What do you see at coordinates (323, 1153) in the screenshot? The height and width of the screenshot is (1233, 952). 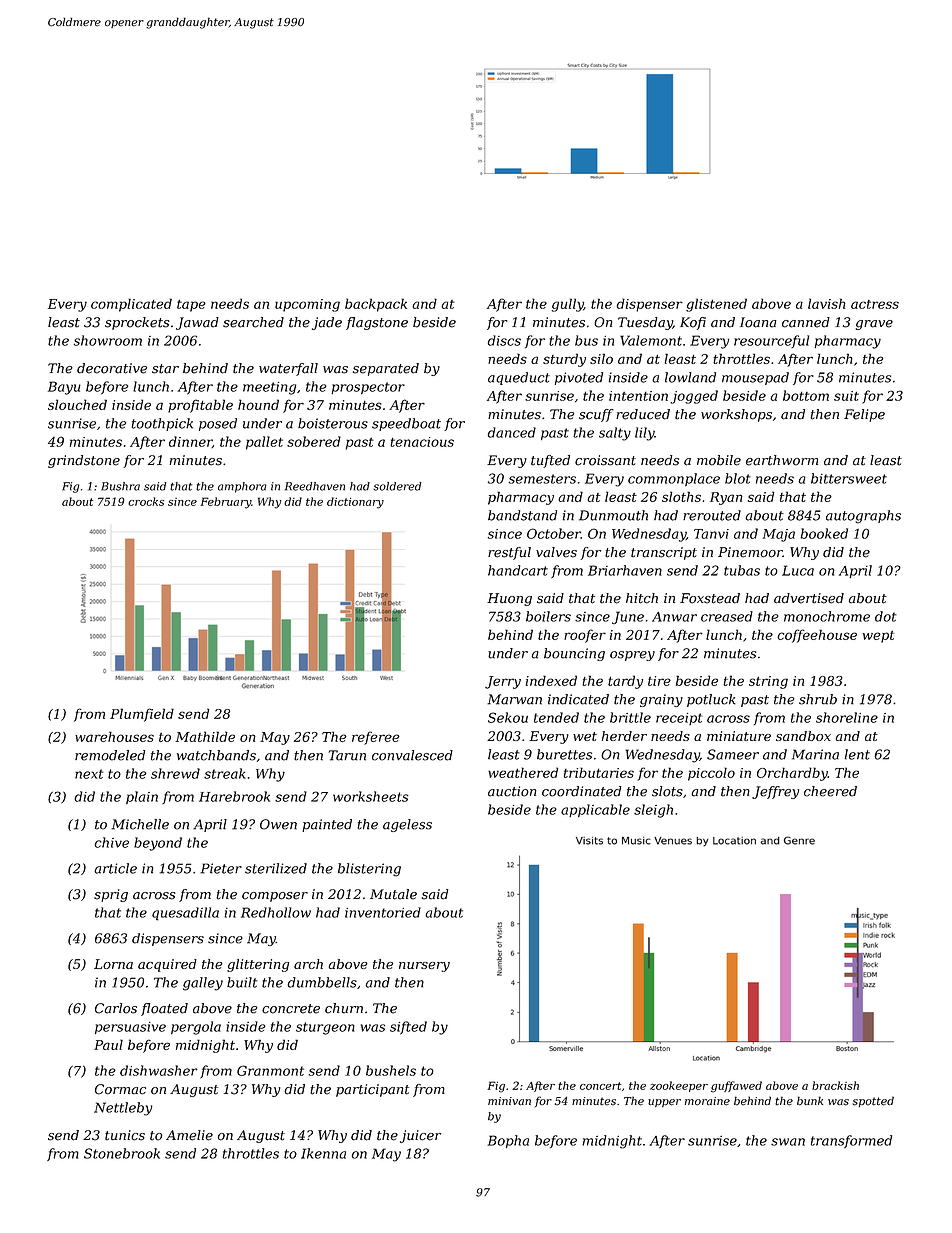 I see `Ikenna` at bounding box center [323, 1153].
